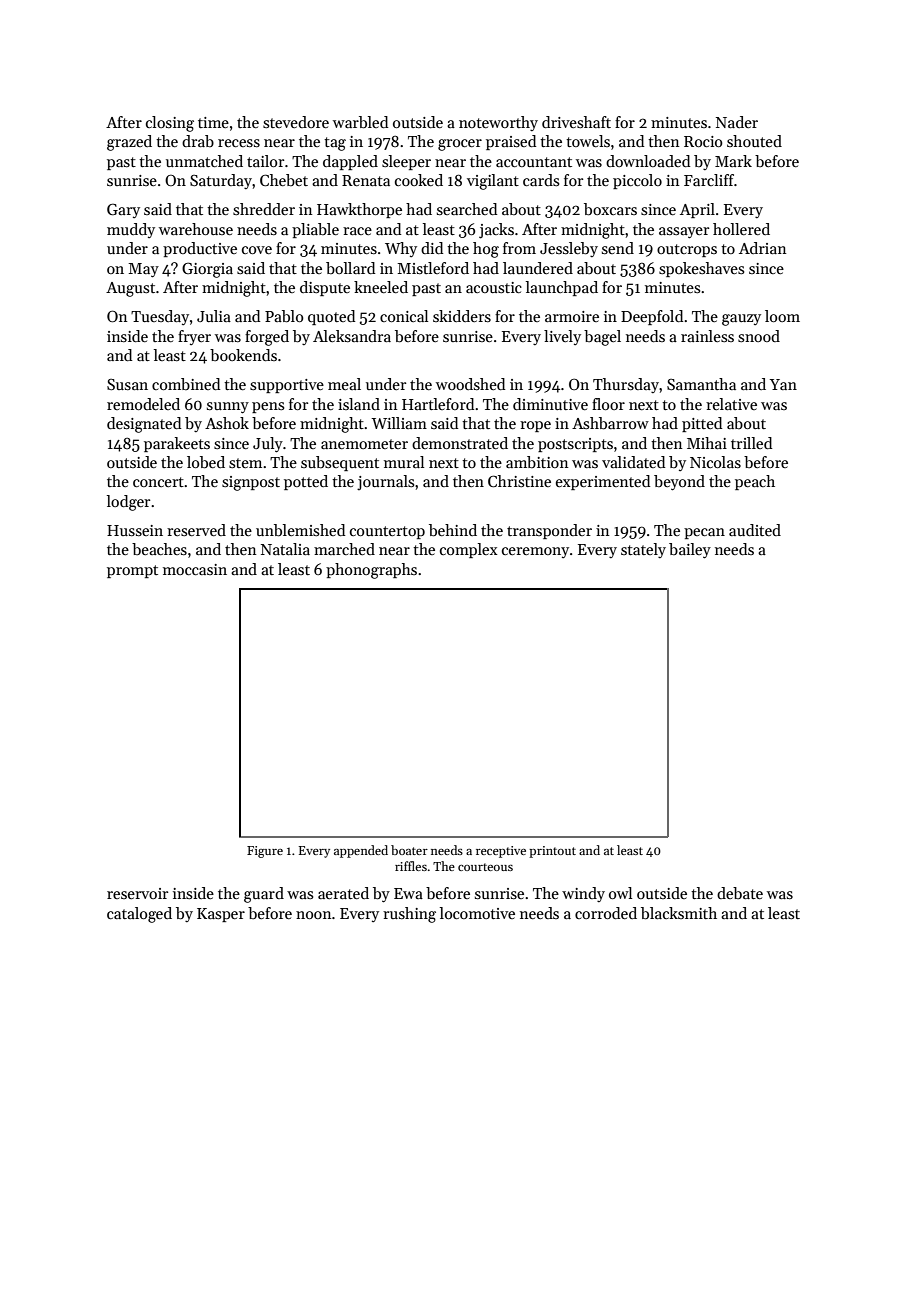 Image resolution: width=908 pixels, height=1316 pixels. I want to click on skidders, so click(462, 316).
